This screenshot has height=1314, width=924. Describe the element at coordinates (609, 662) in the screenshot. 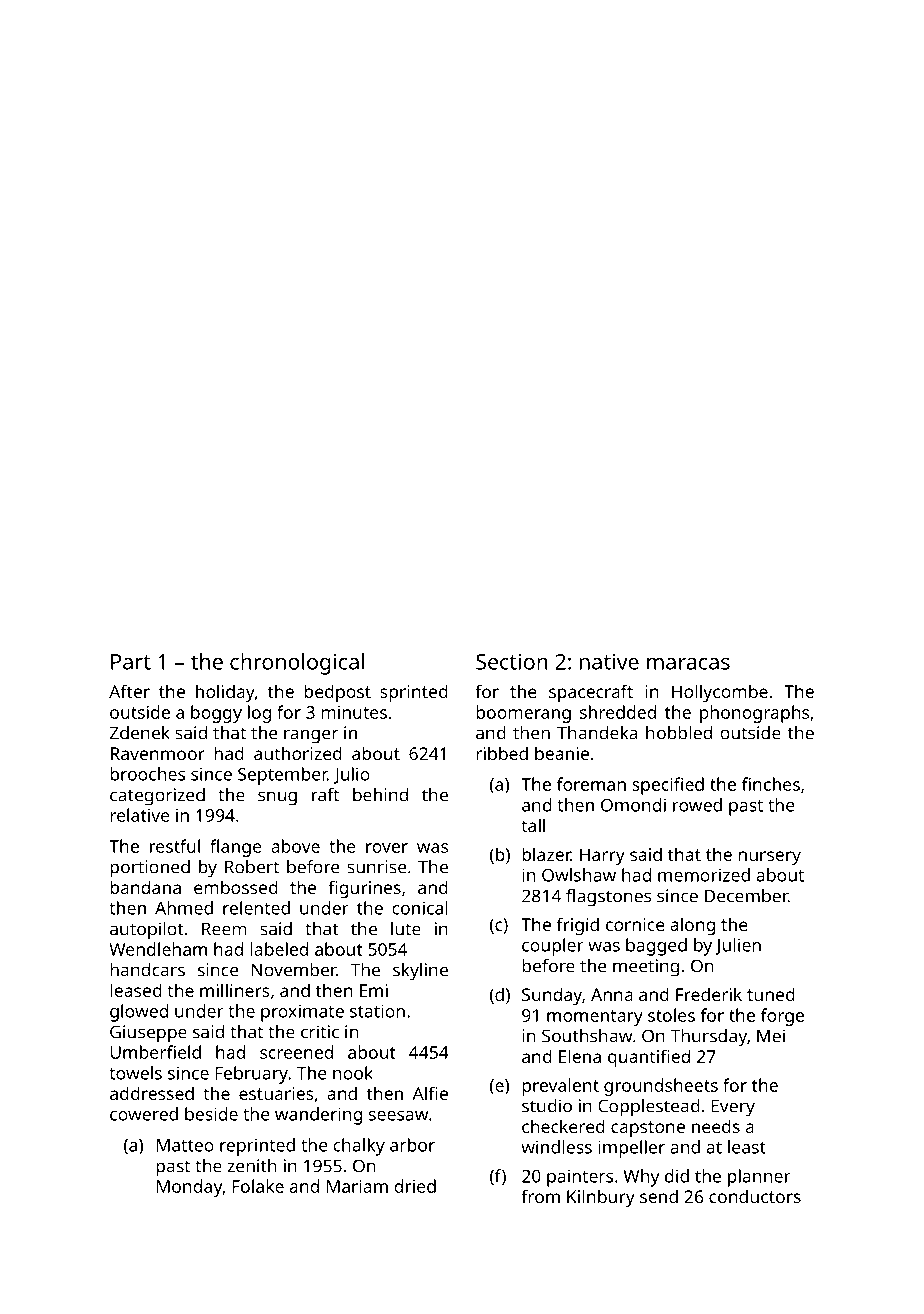

I see `native` at that location.
